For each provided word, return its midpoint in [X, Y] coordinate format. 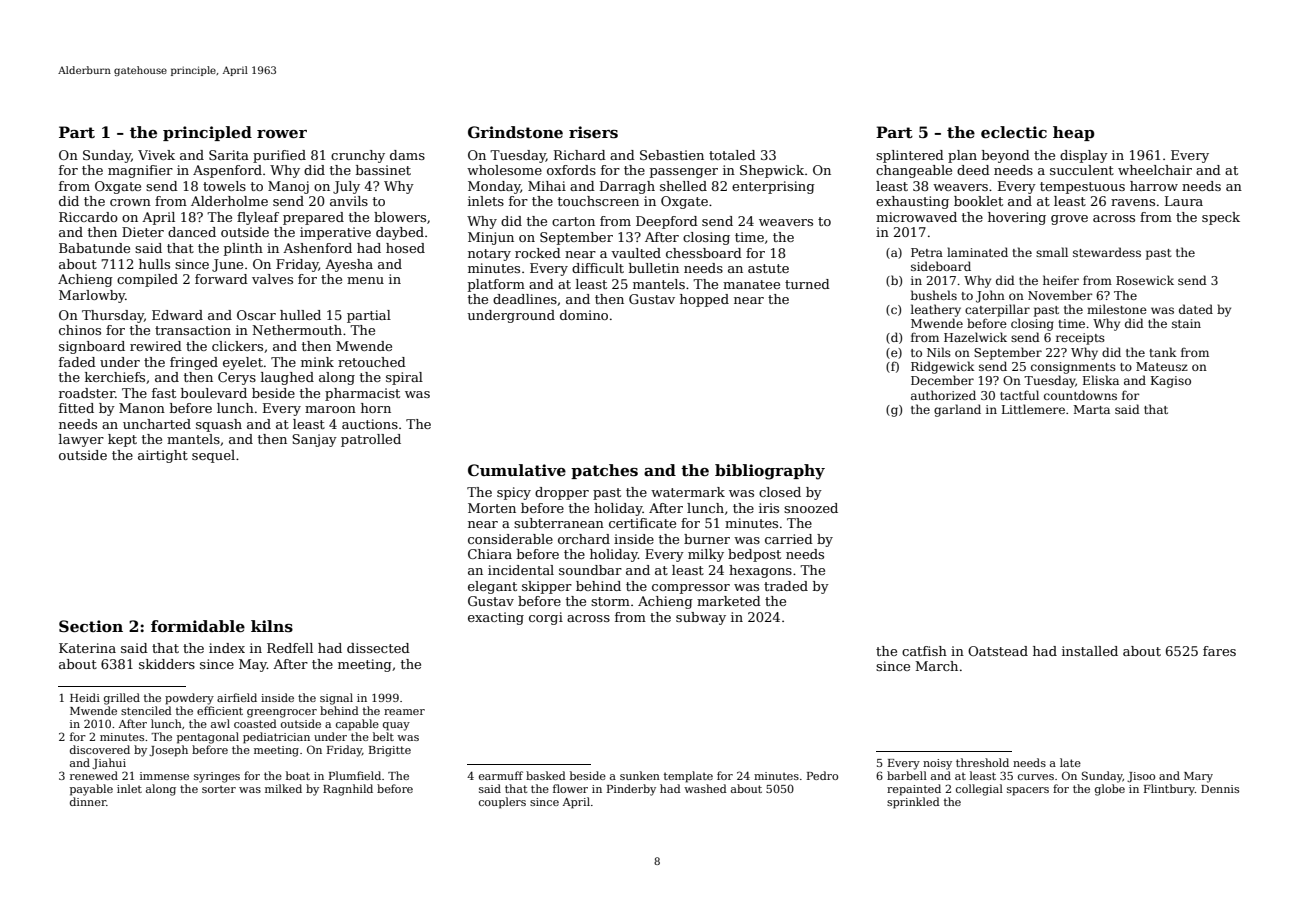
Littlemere [1033, 409]
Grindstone [515, 132]
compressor [691, 589]
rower [282, 134]
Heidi [85, 697]
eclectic [1014, 132]
